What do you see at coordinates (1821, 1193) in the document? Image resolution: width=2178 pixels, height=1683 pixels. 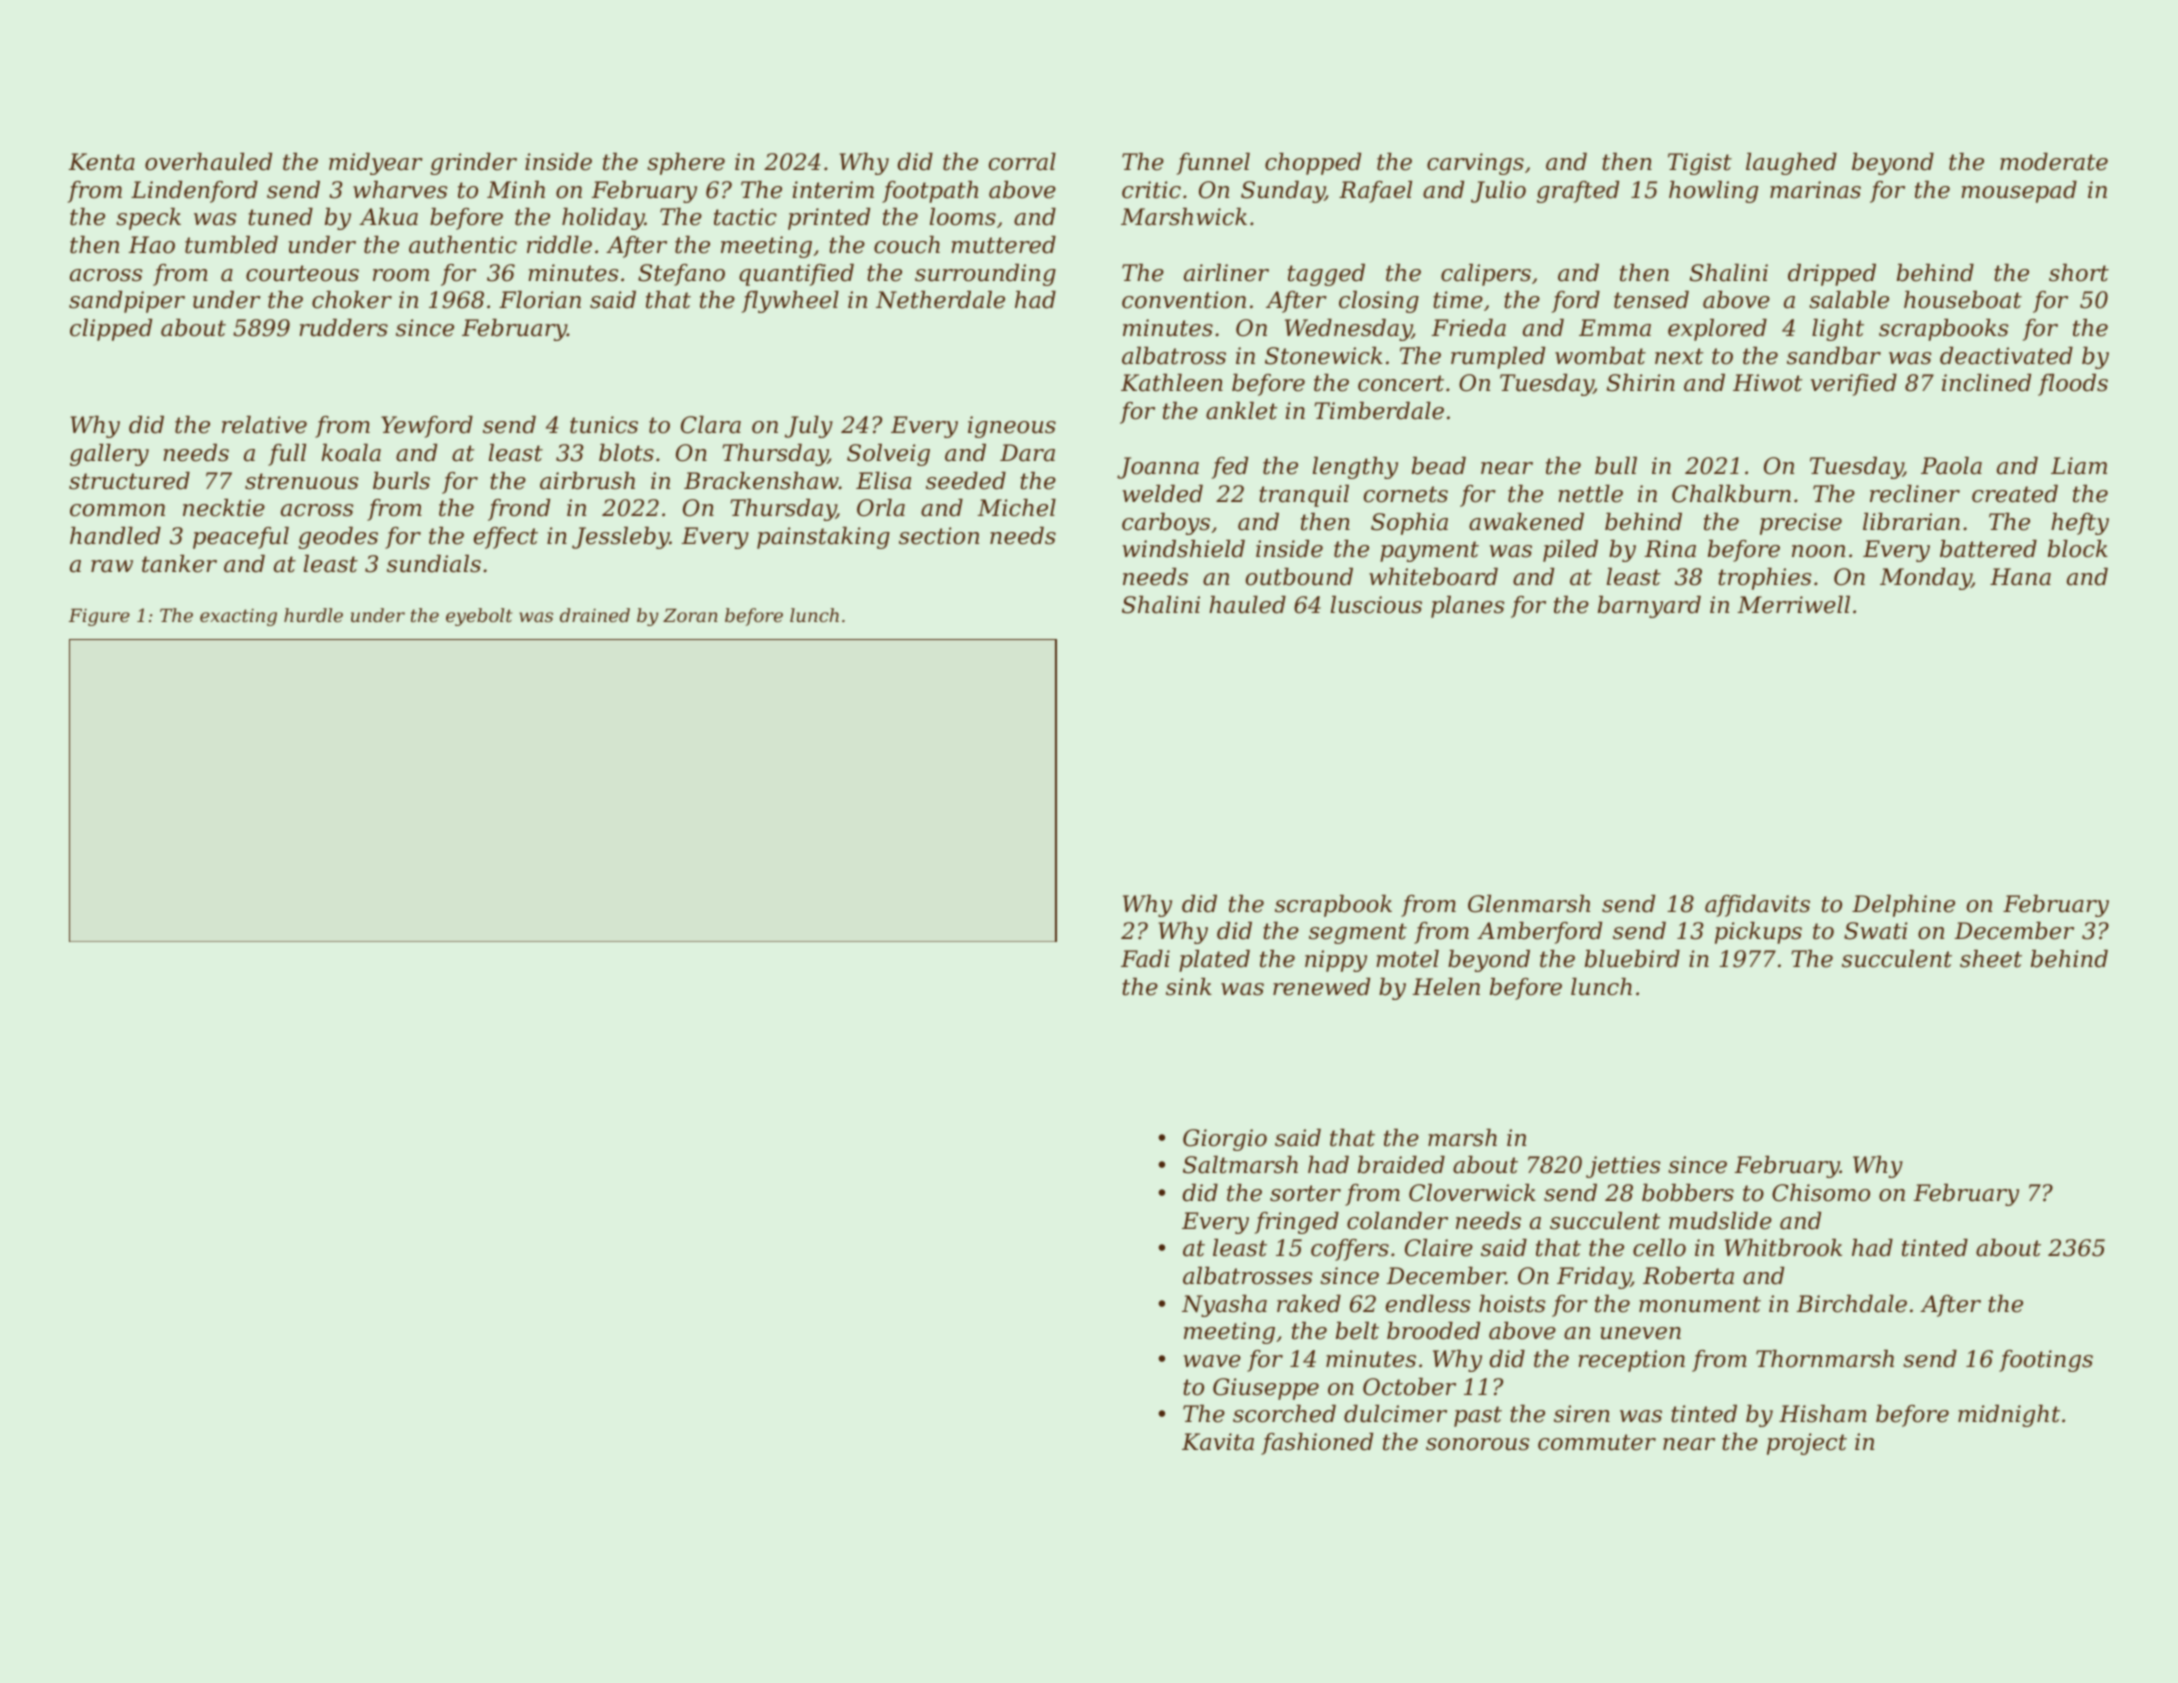 I see `Chisomo` at bounding box center [1821, 1193].
